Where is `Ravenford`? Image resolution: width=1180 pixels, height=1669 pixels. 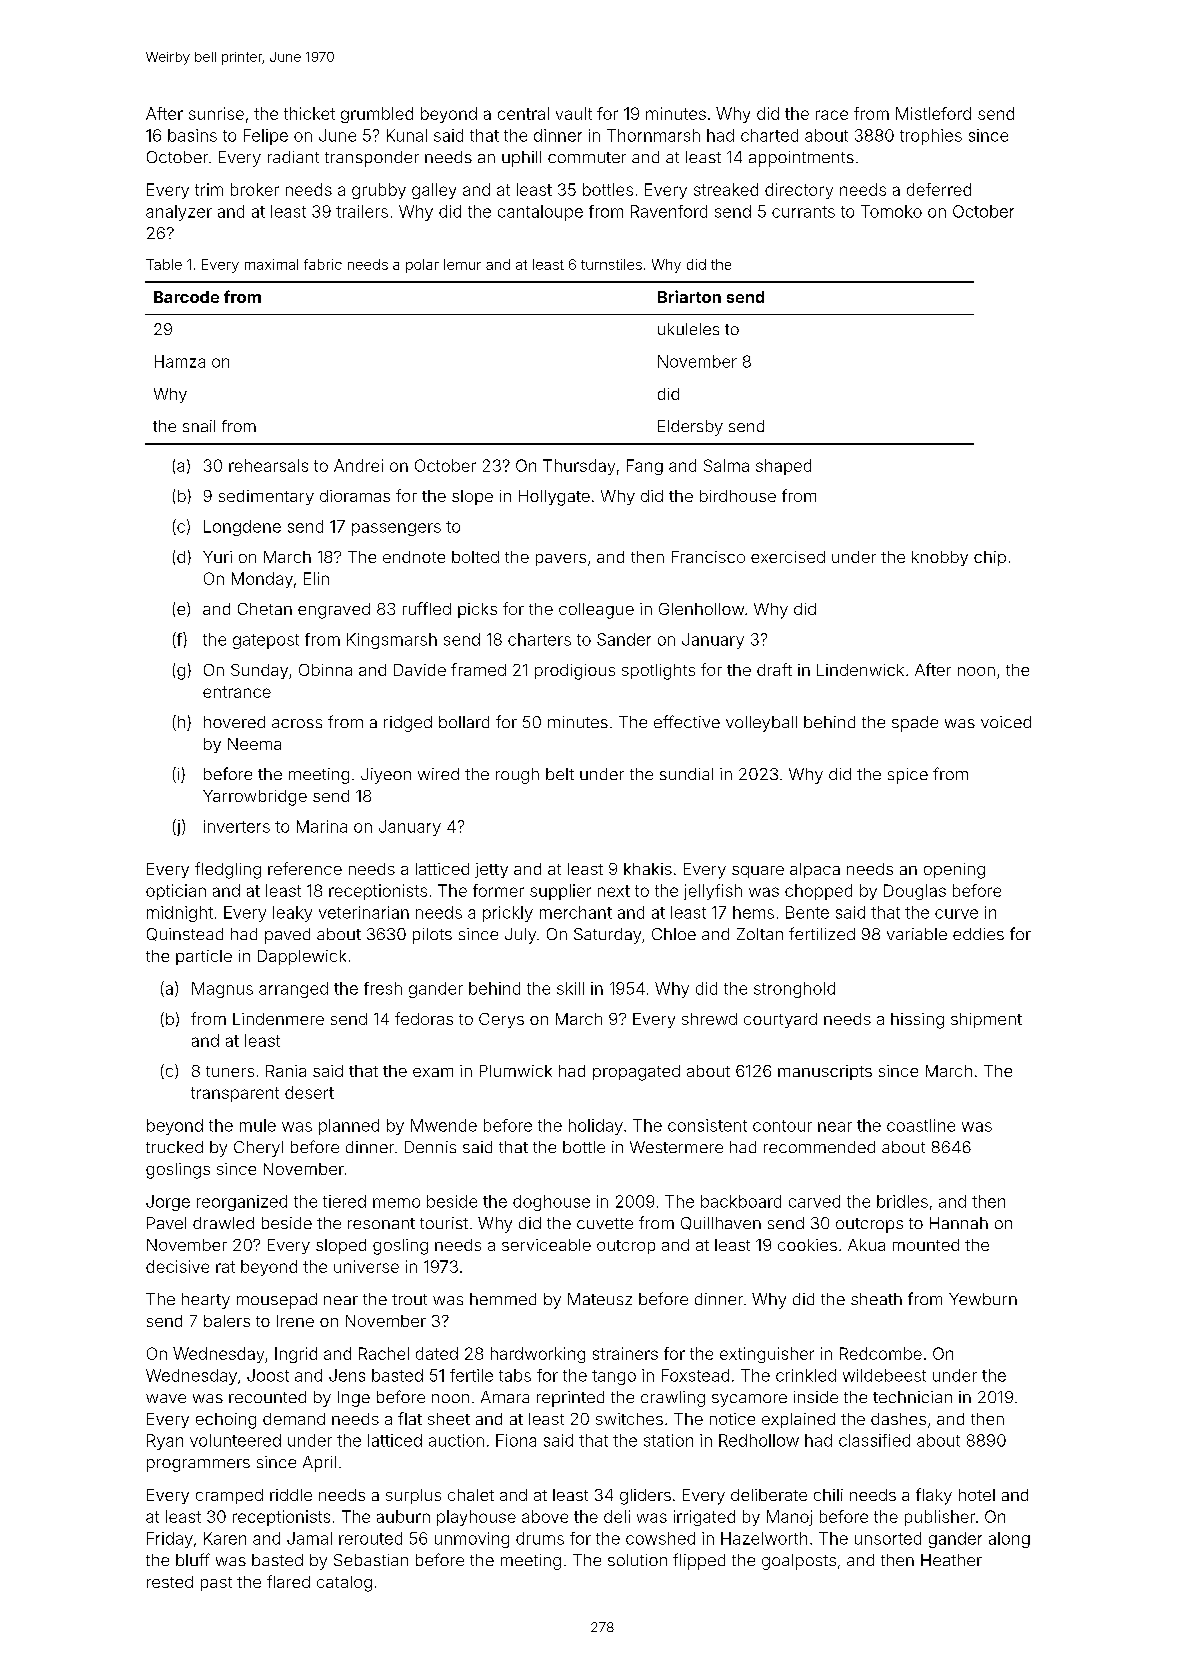 Ravenford is located at coordinates (669, 211).
